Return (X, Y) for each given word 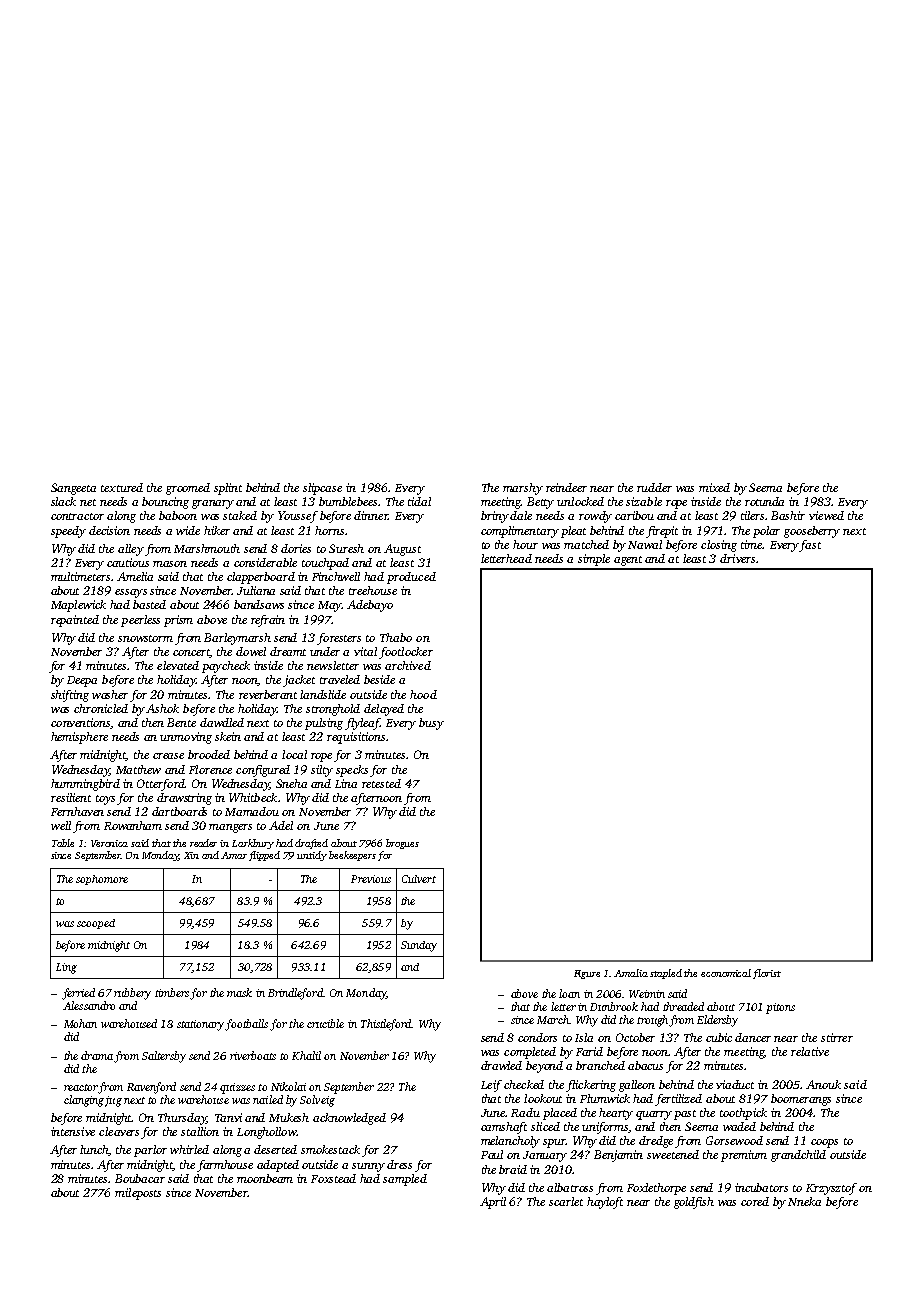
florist (767, 974)
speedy (68, 532)
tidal (419, 501)
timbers (172, 992)
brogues (402, 844)
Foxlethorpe (656, 1189)
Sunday (419, 946)
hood (423, 694)
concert (191, 653)
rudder (654, 487)
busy (431, 724)
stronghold (333, 710)
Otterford (161, 785)
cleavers (119, 1131)
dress (399, 1164)
